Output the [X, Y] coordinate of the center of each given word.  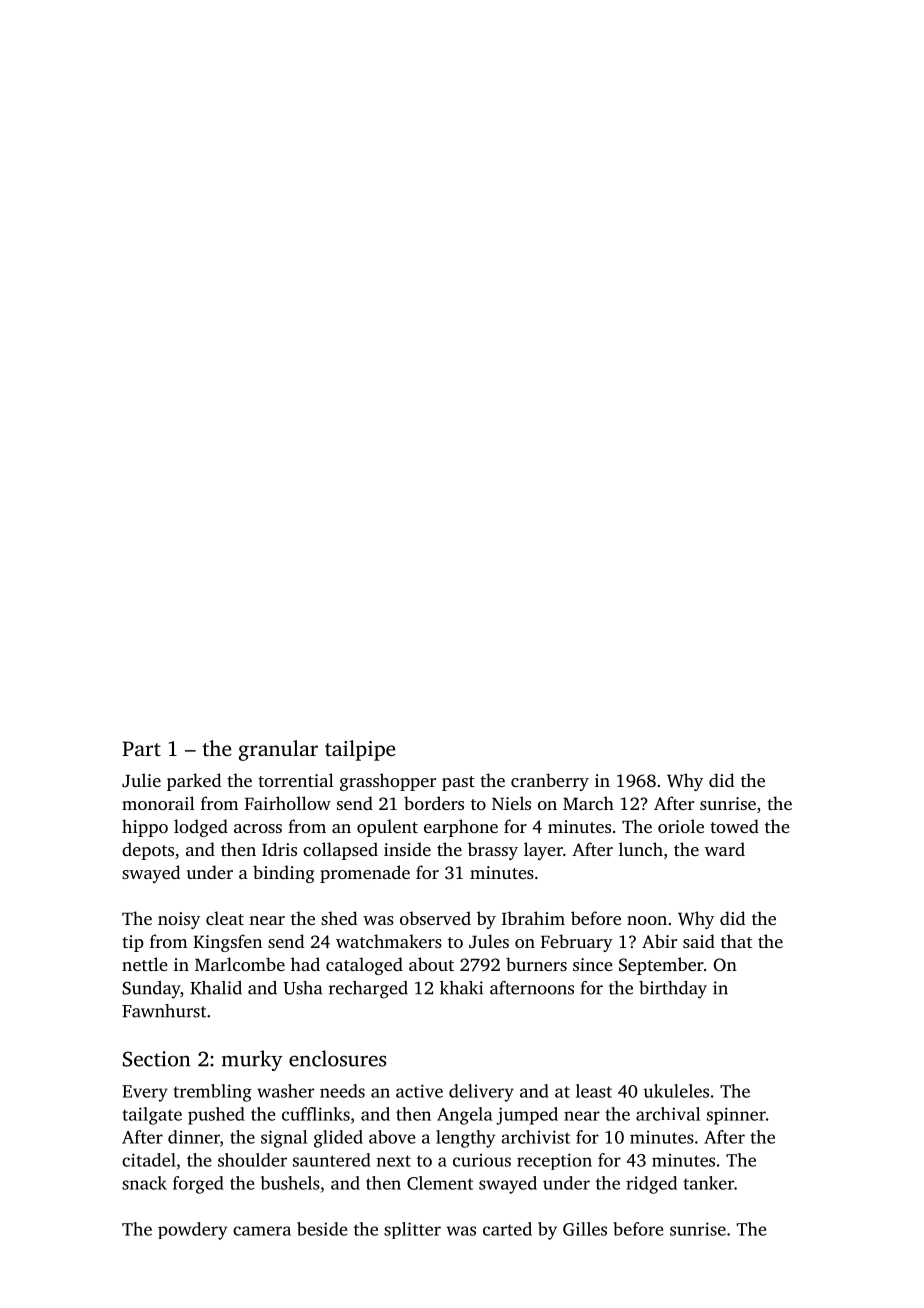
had [305, 964]
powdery [192, 1231]
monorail [158, 803]
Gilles [585, 1229]
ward [725, 849]
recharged [368, 990]
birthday [673, 990]
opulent [387, 828]
